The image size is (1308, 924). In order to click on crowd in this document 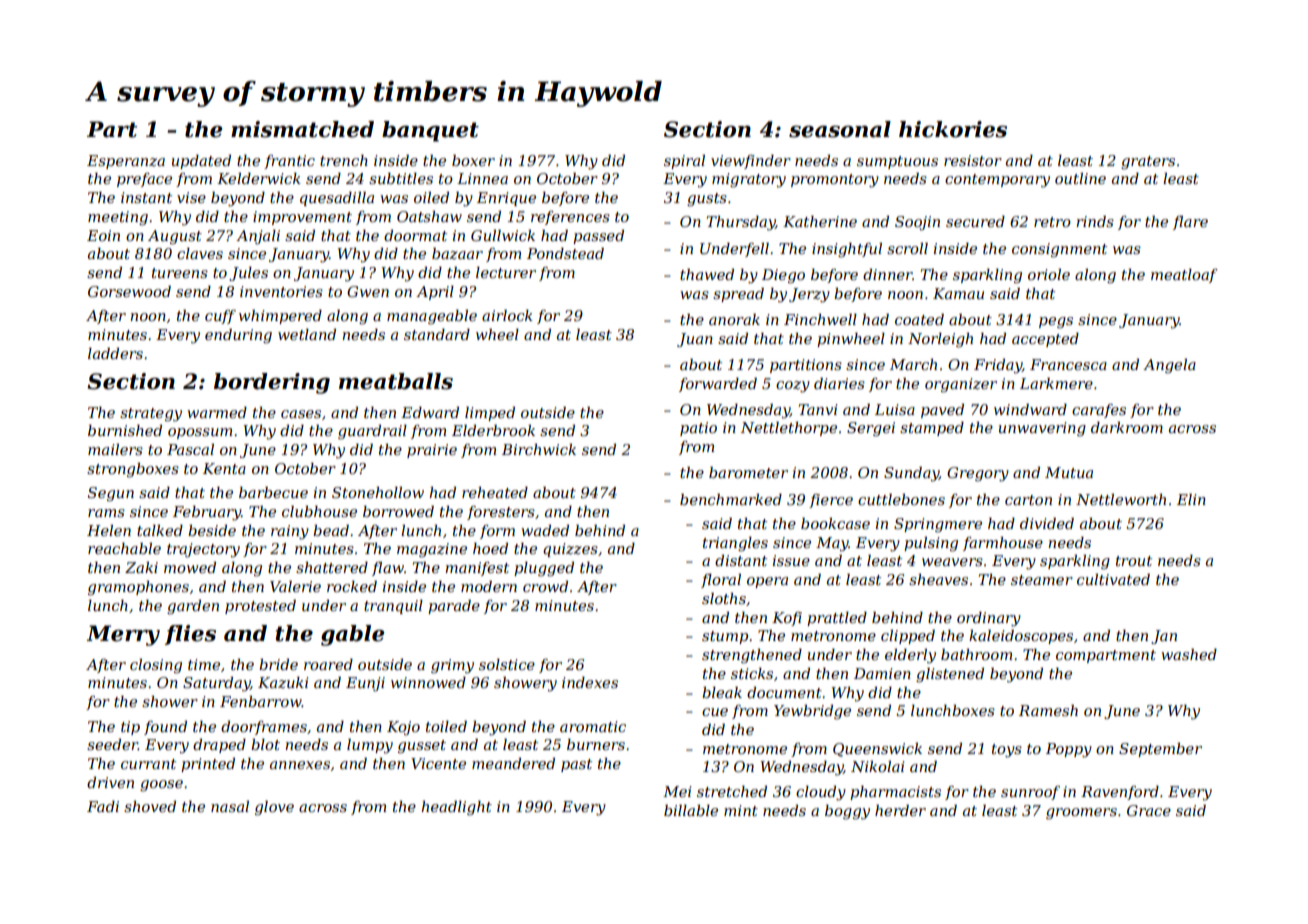, I will do `click(545, 586)`.
